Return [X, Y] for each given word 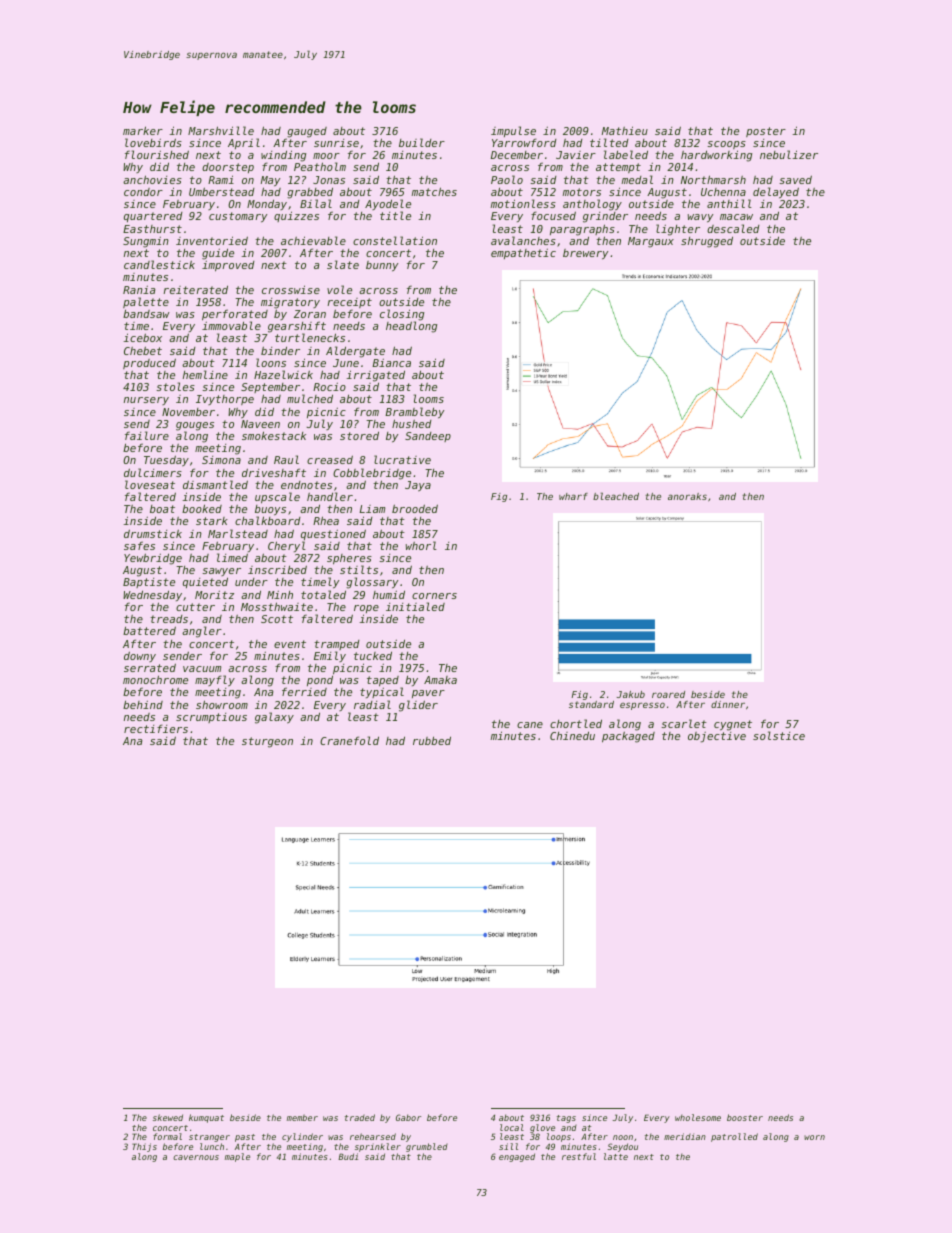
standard [591, 704]
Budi [348, 1156]
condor [143, 192]
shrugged [707, 242]
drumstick [153, 533]
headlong [411, 327]
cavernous [196, 1157]
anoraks [687, 496]
